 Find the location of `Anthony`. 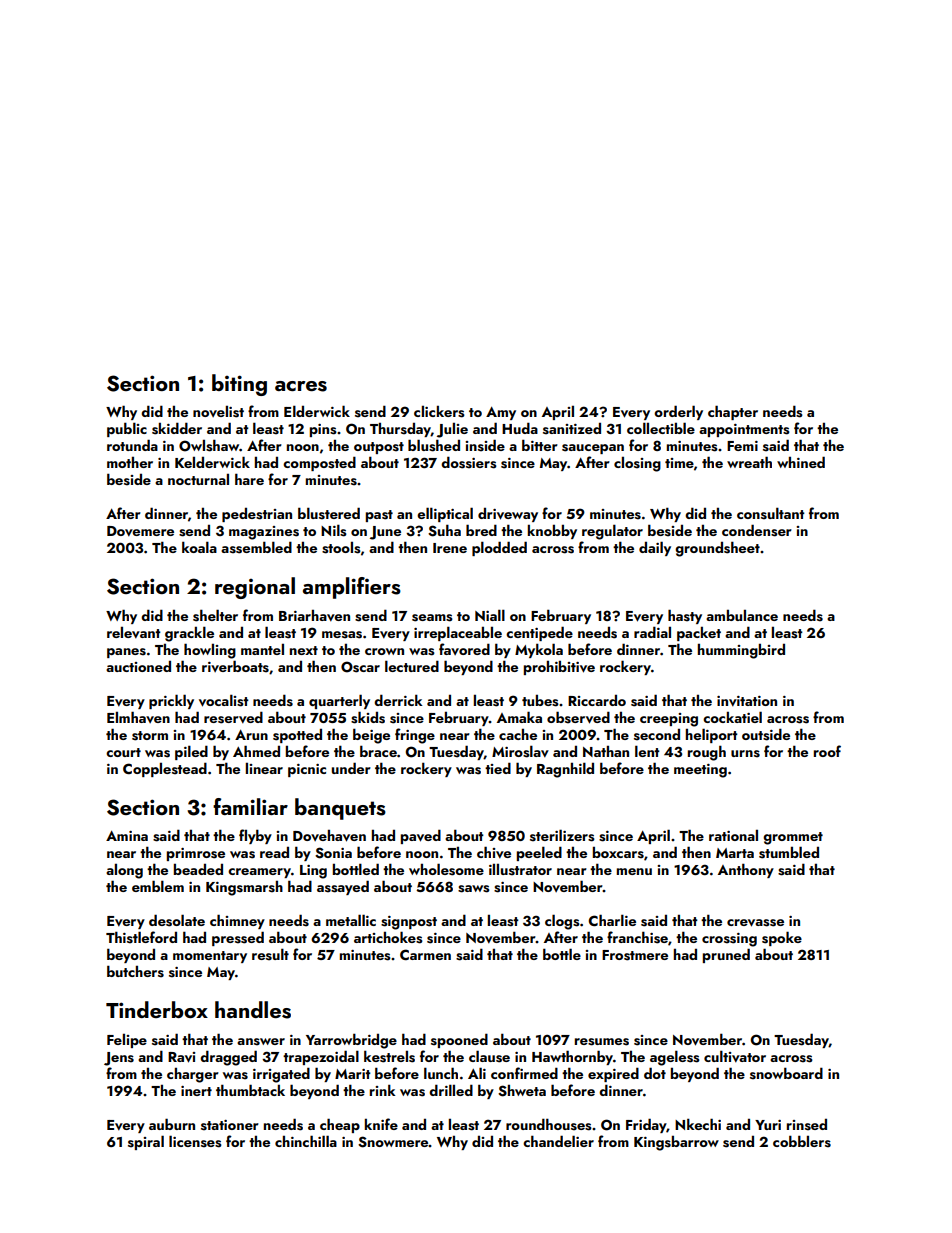

Anthony is located at coordinates (746, 870).
